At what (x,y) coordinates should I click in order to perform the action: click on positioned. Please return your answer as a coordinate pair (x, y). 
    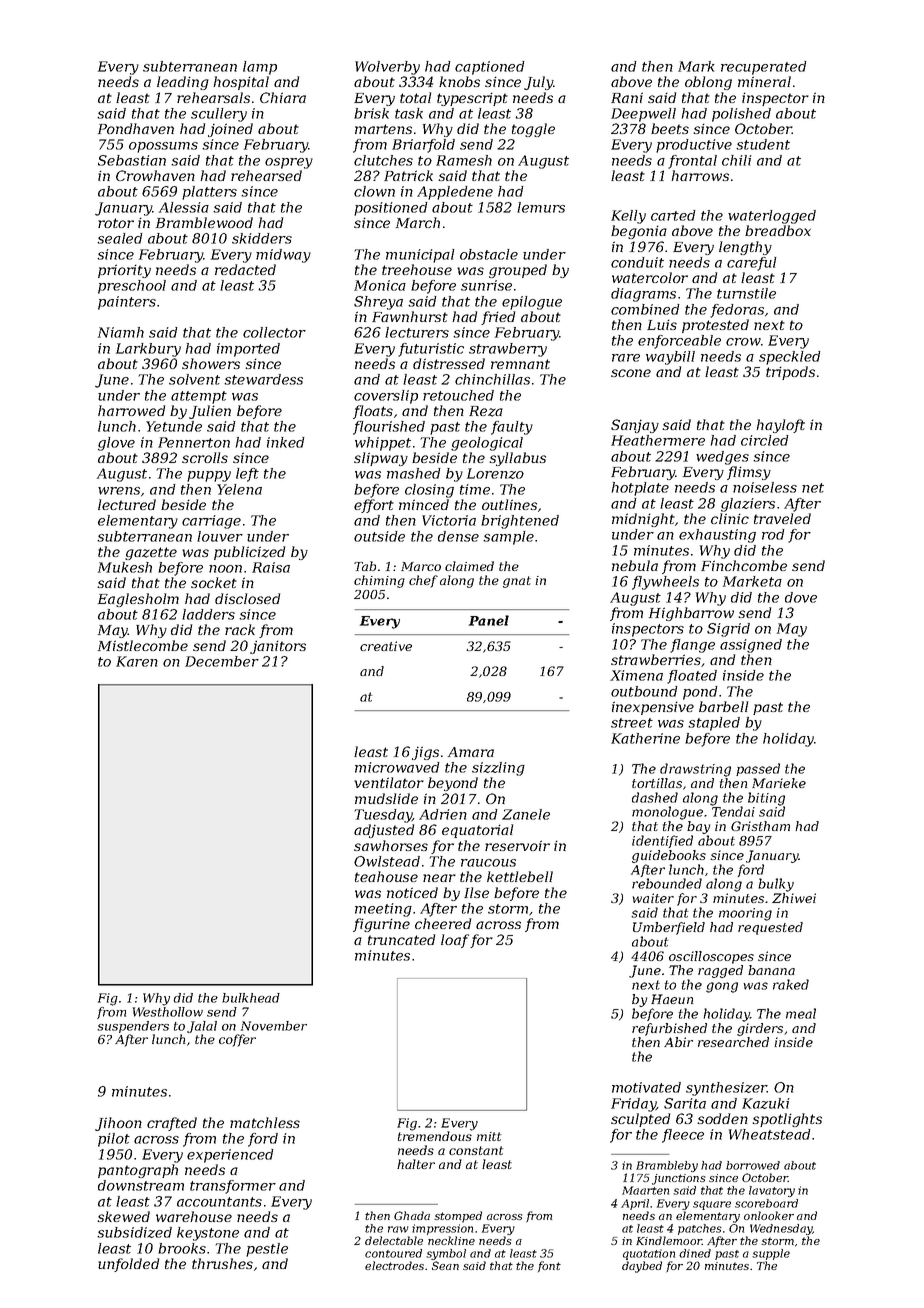
    Looking at the image, I should click on (391, 209).
